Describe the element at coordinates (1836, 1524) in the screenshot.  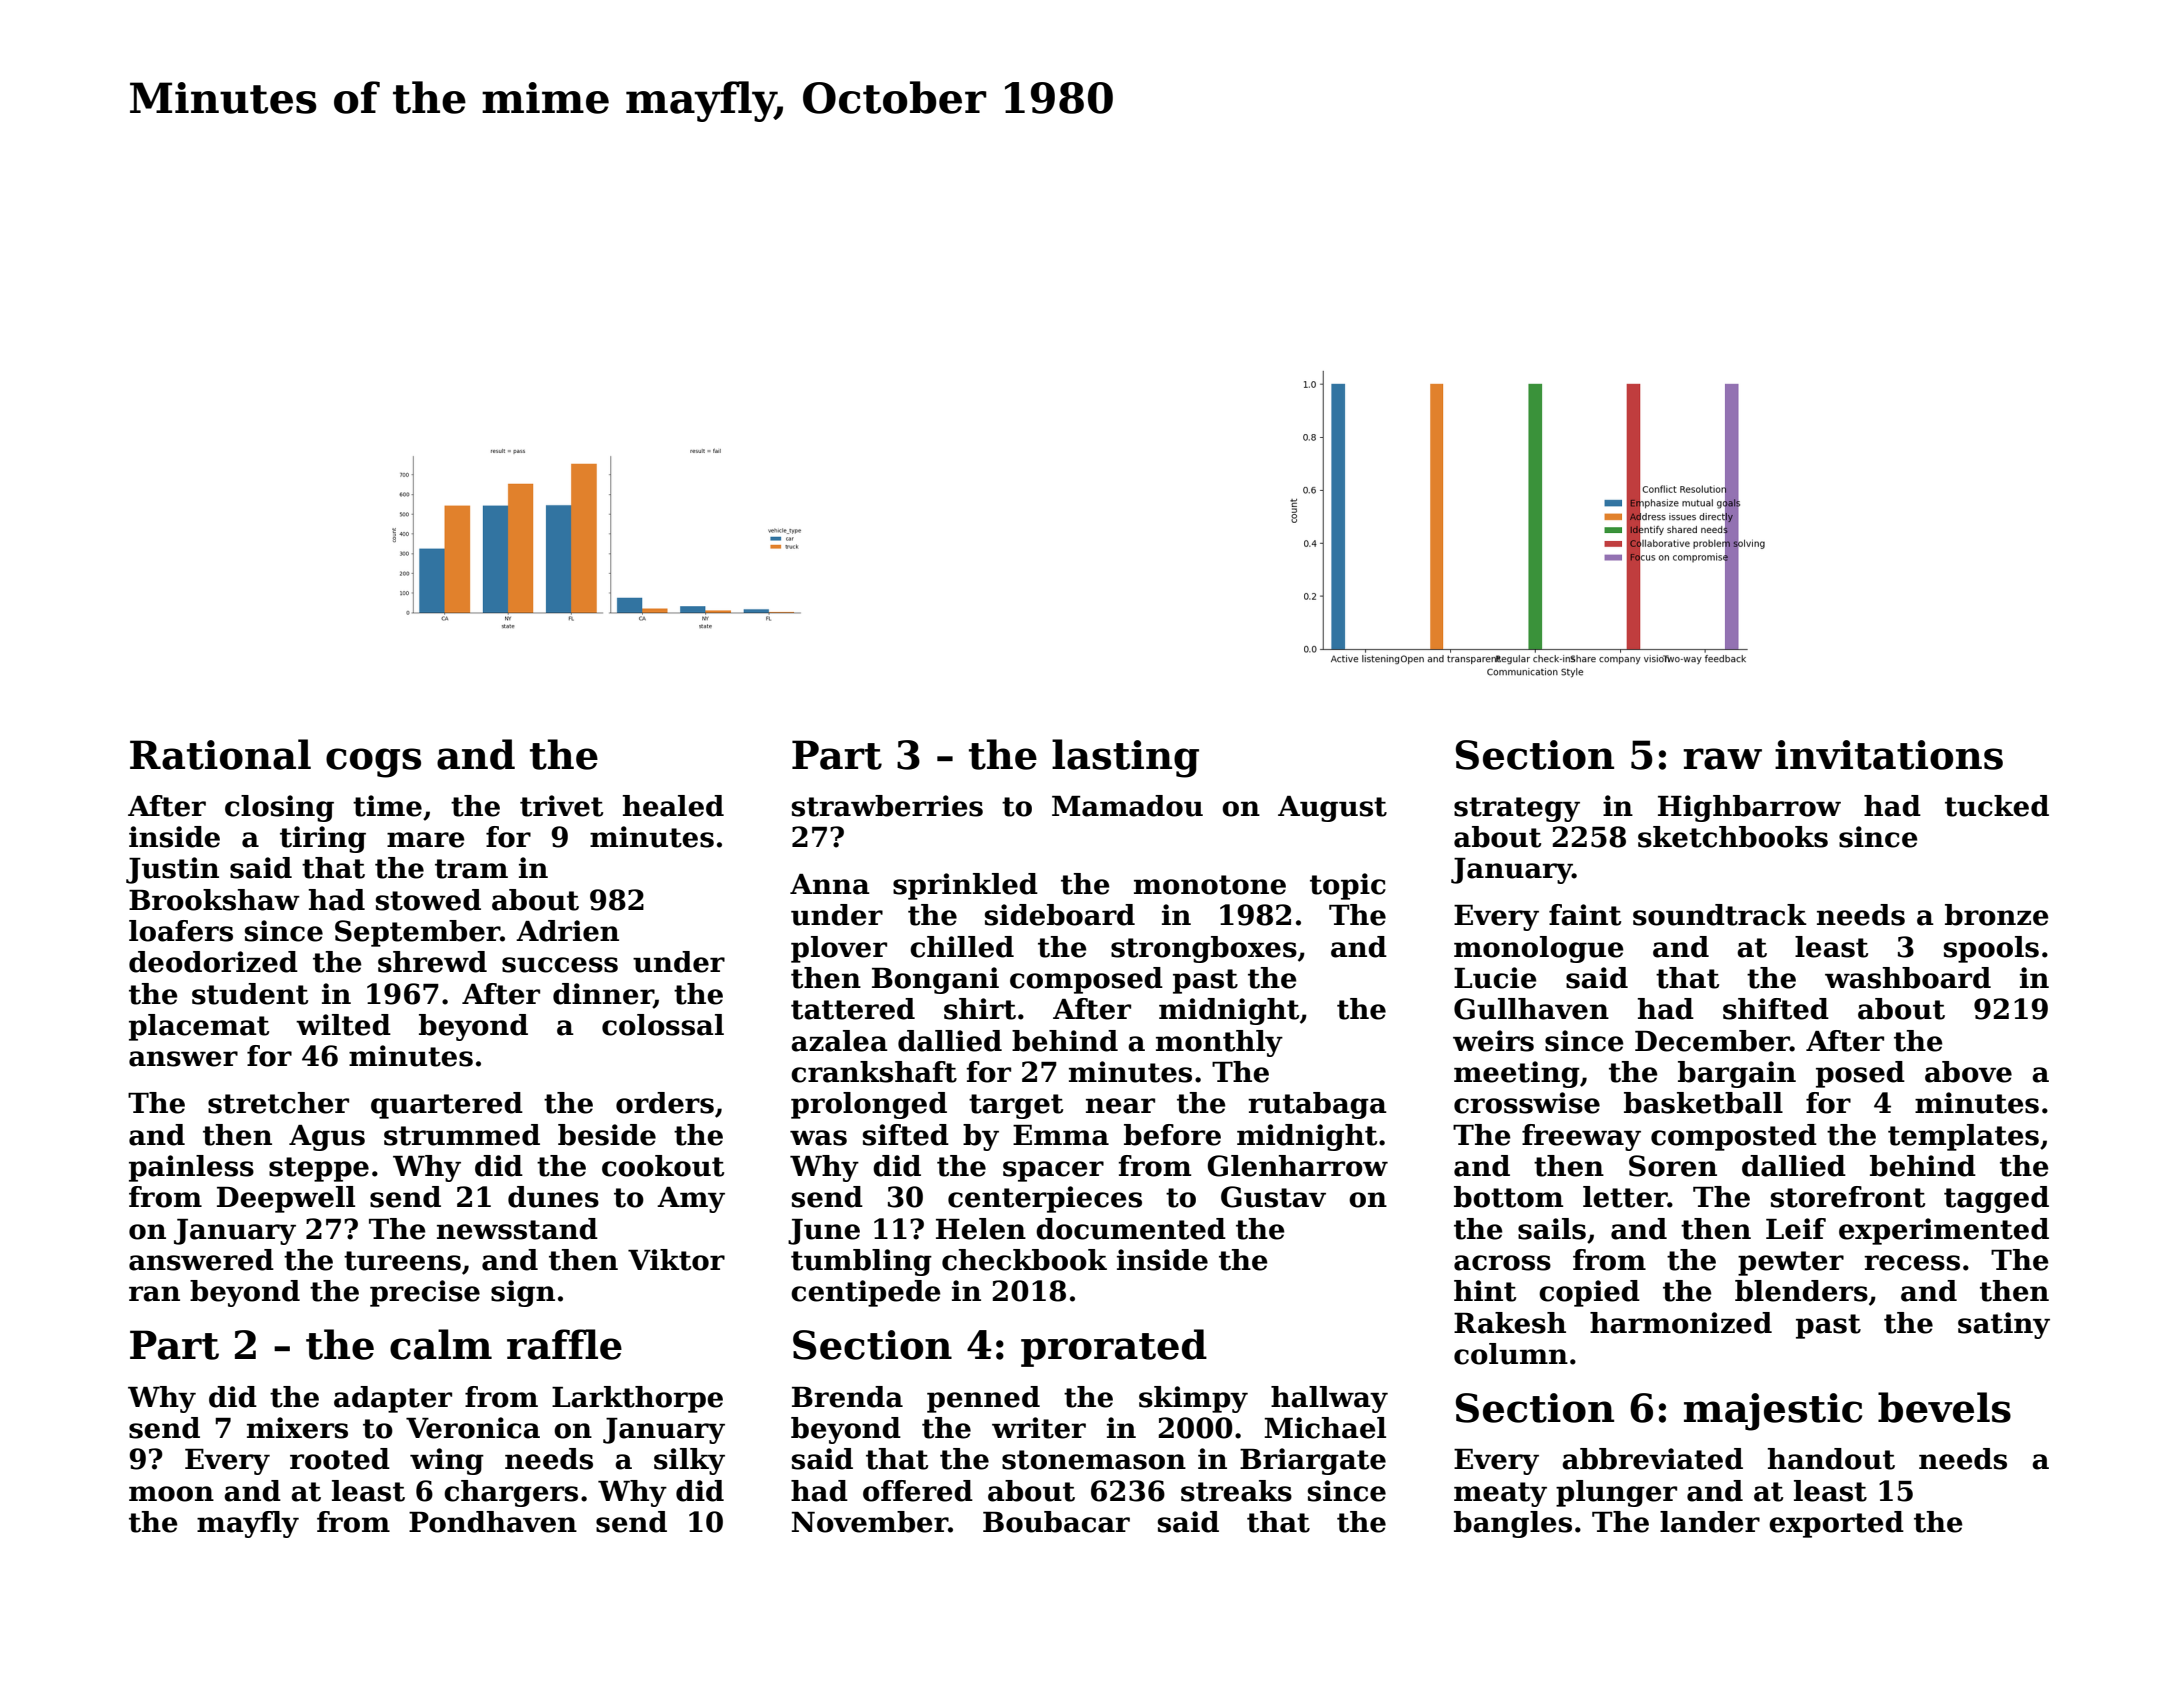
I see `exported` at that location.
